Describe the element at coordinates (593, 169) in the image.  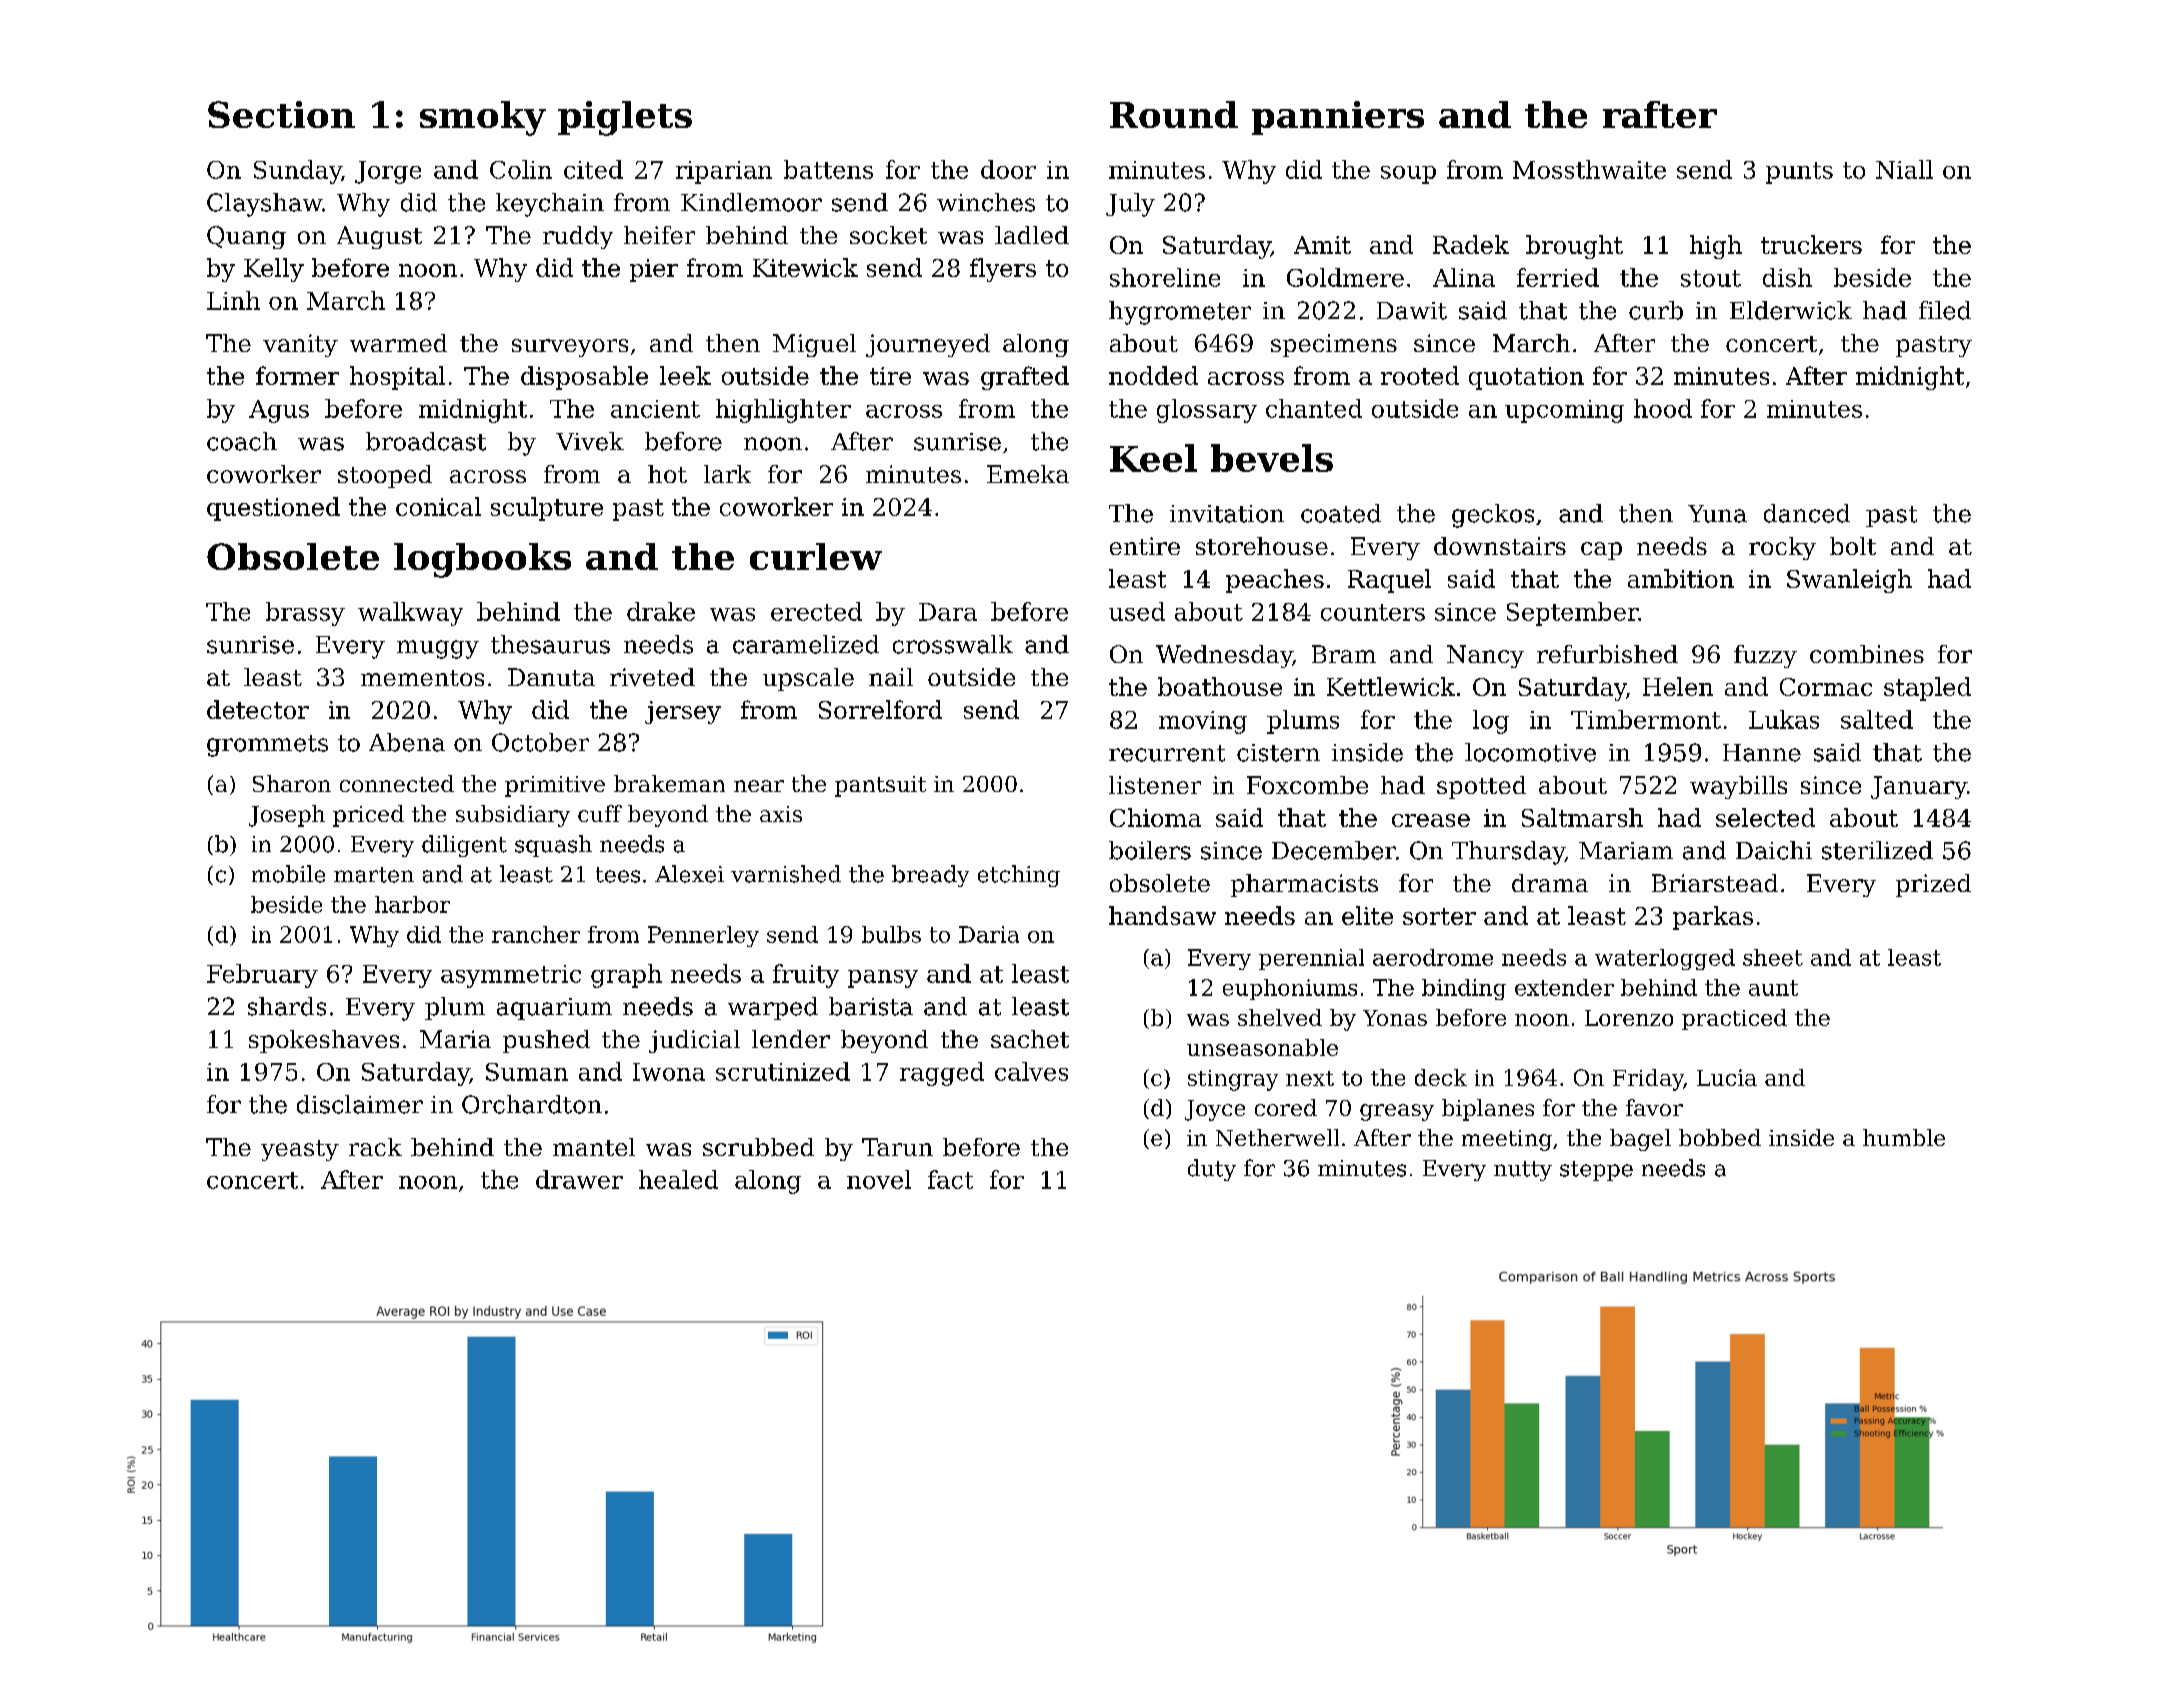
I see `cited` at that location.
